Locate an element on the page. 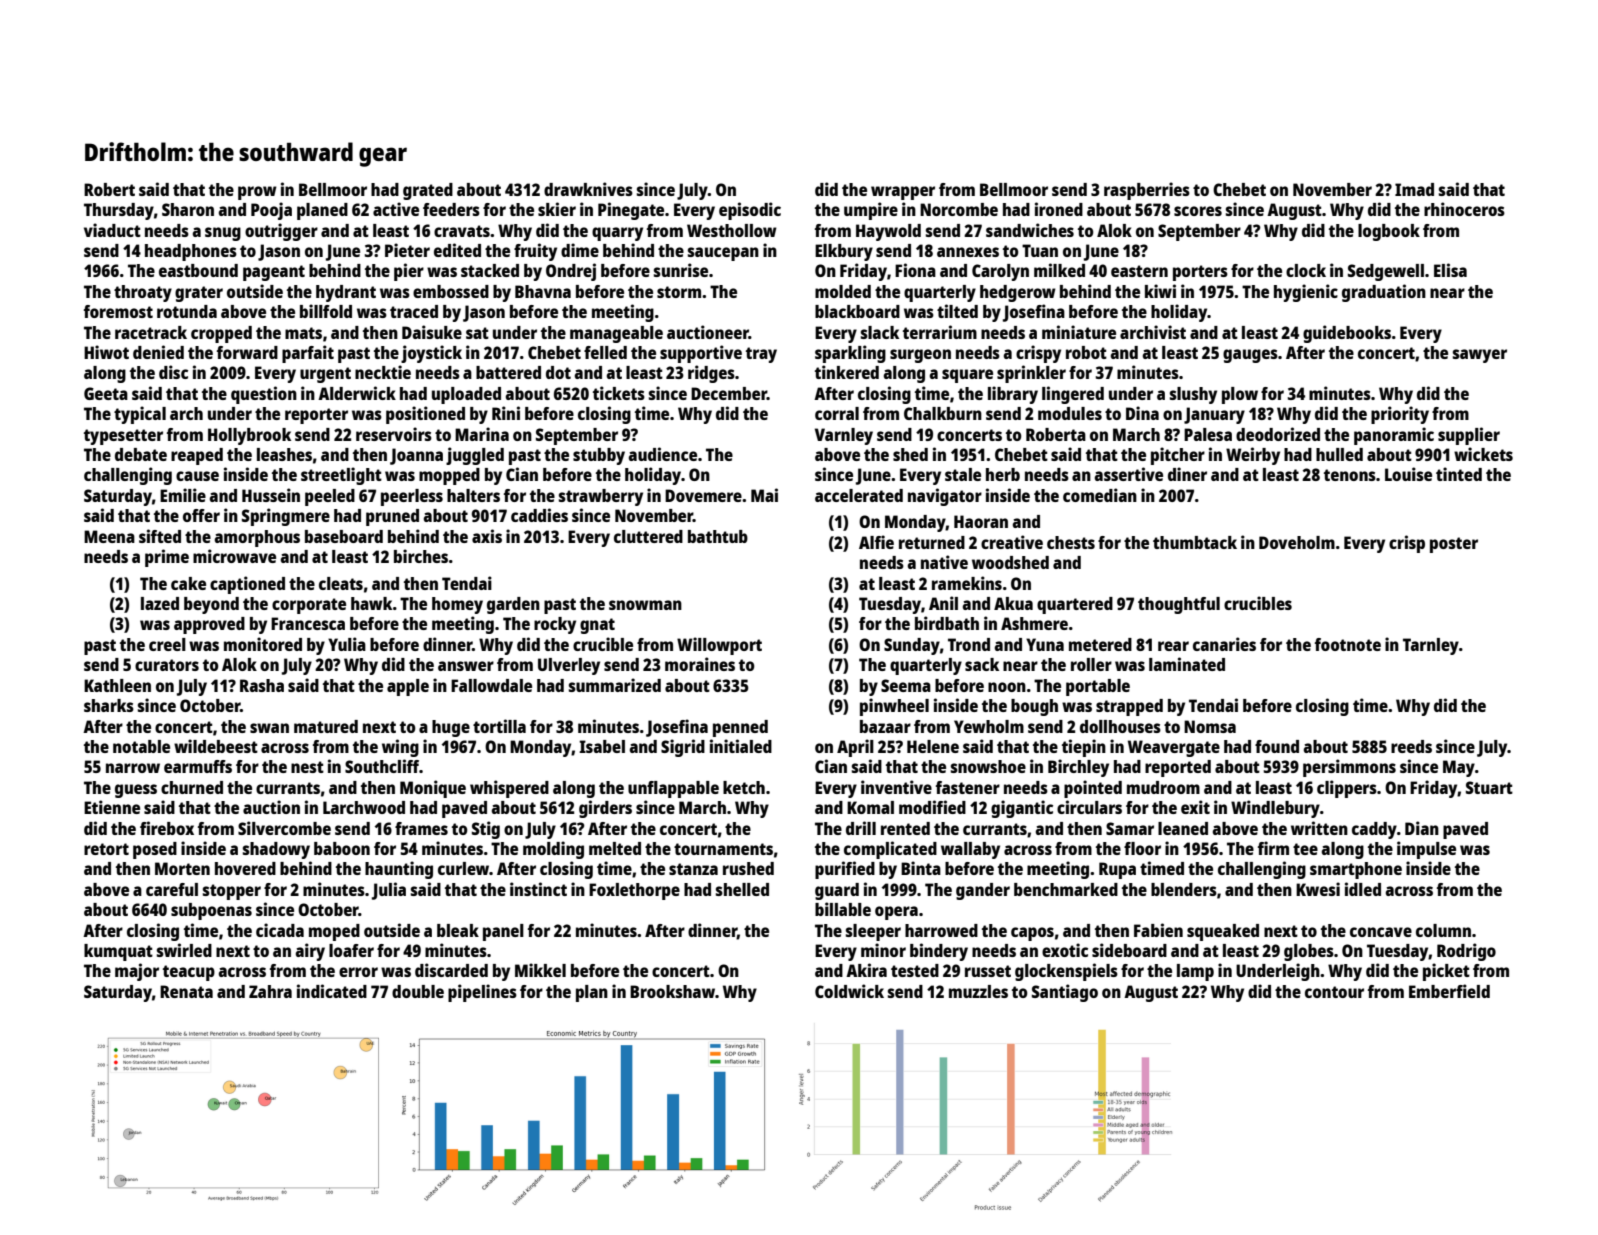 This image has width=1598, height=1235. debate is located at coordinates (141, 454).
